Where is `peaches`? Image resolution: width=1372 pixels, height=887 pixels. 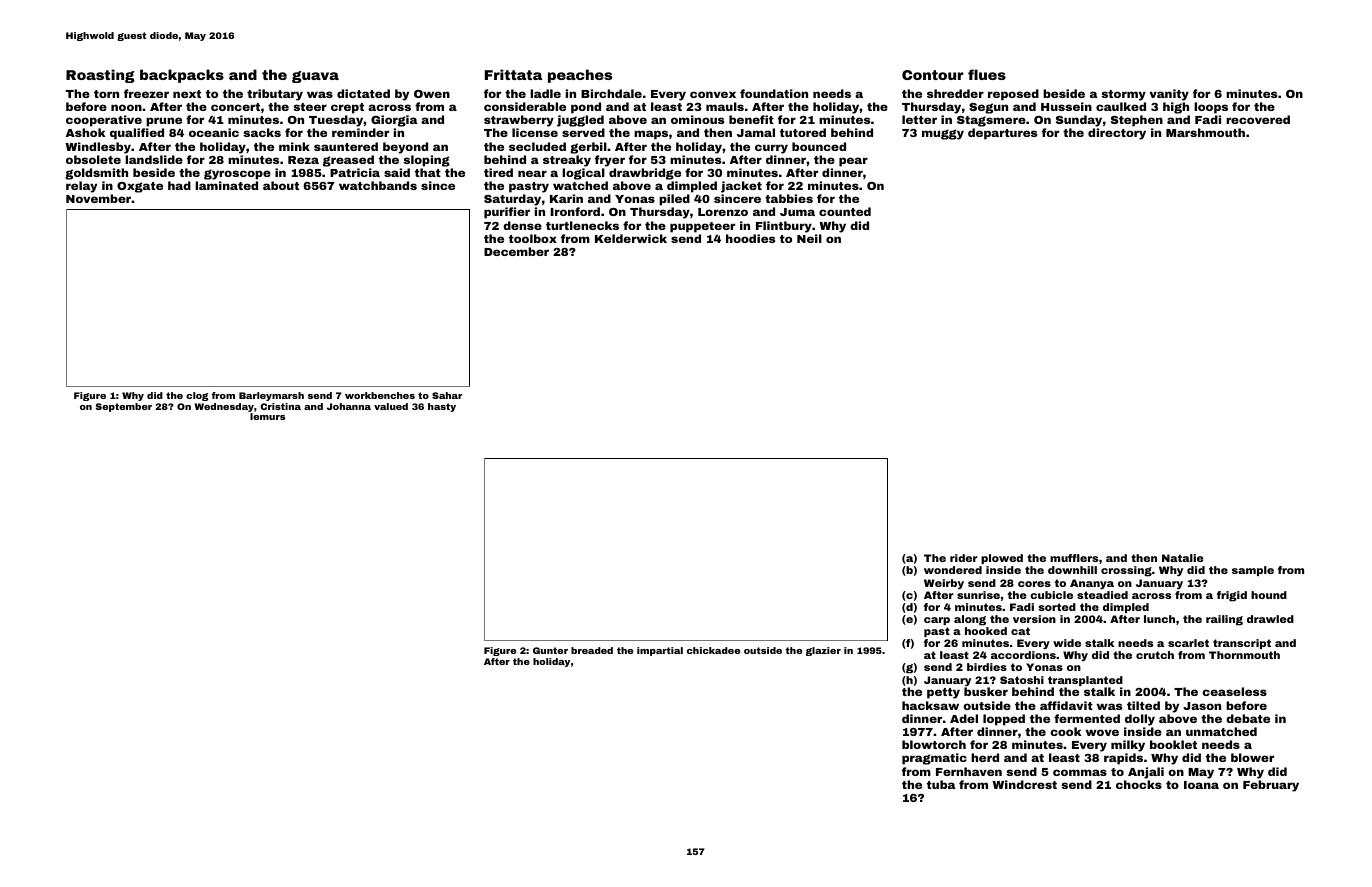
peaches is located at coordinates (580, 76).
